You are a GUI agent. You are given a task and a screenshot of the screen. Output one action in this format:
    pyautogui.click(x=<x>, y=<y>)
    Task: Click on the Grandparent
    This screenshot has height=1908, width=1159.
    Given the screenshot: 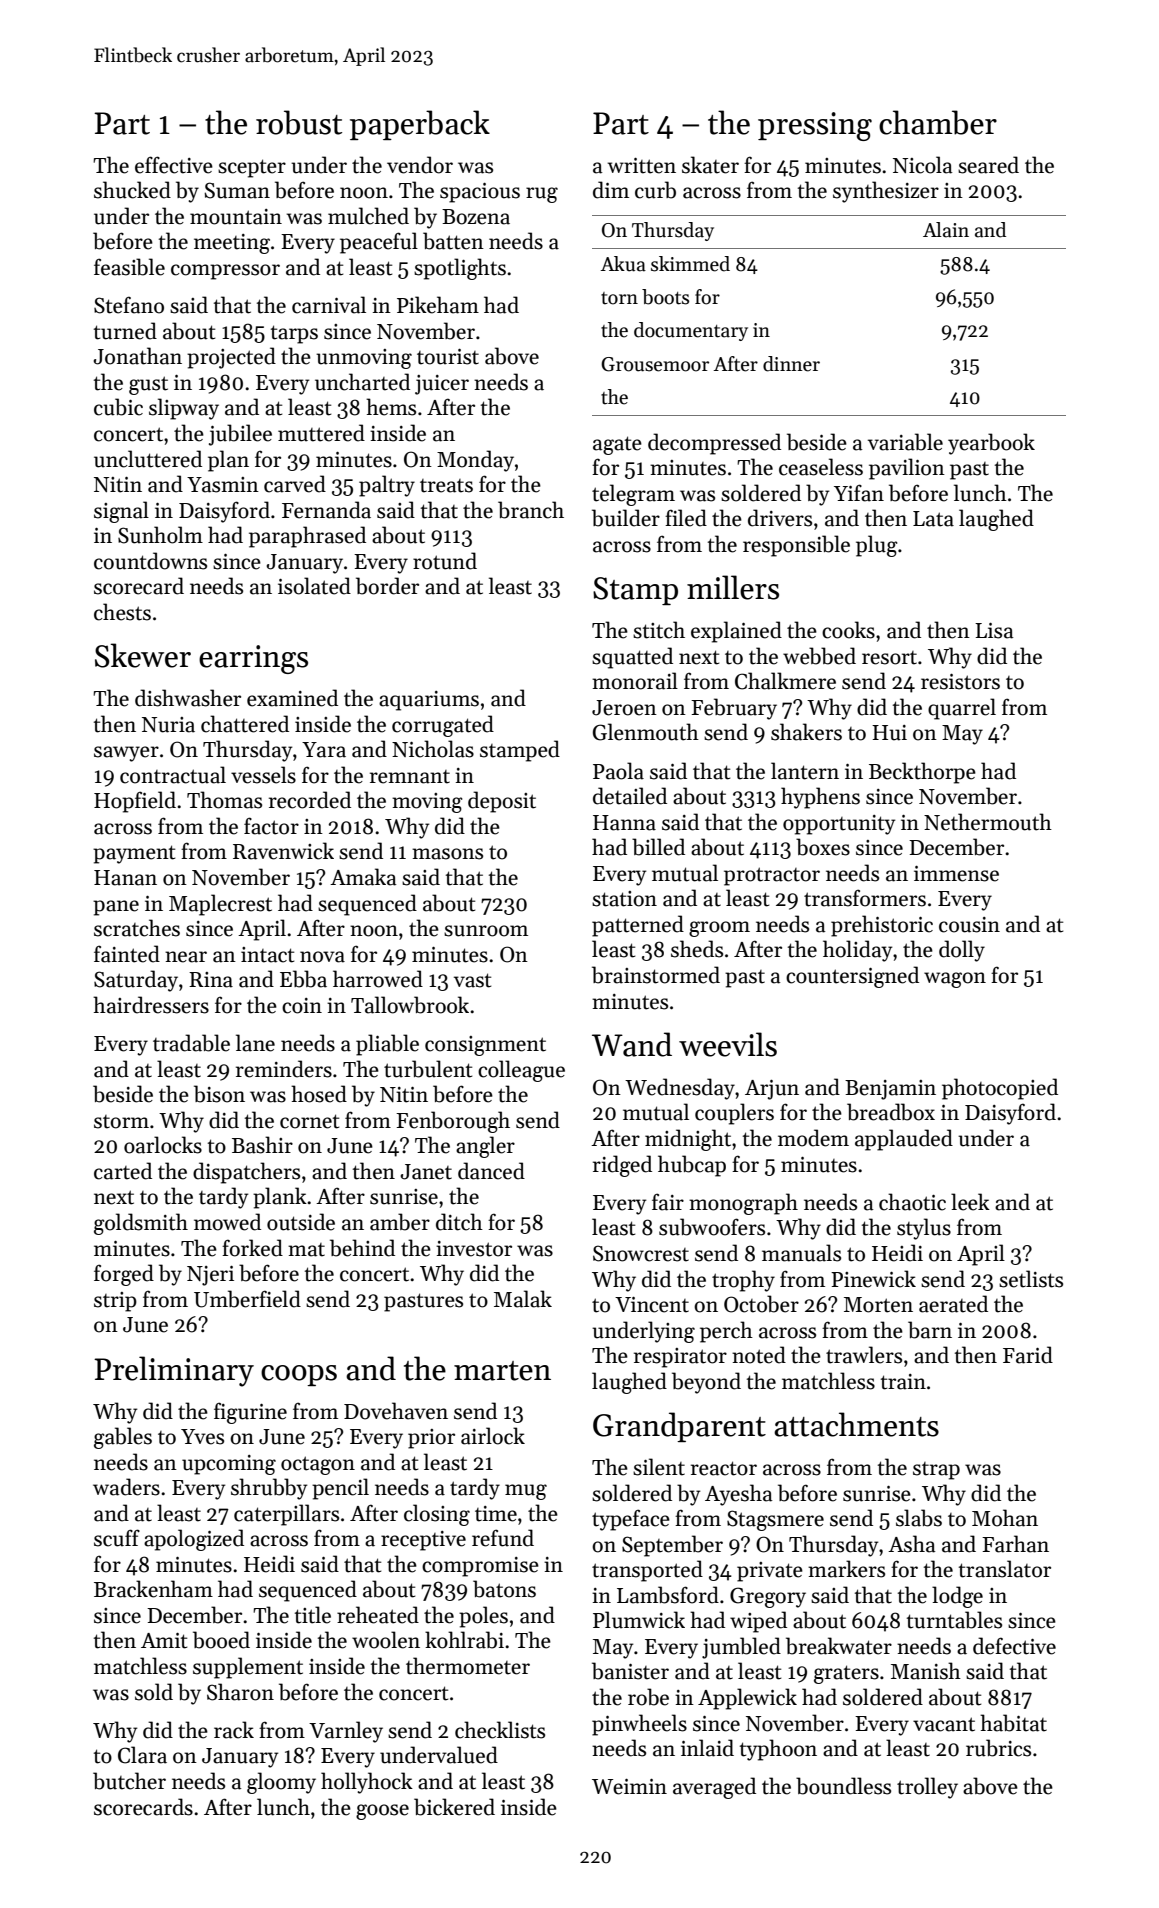 What is the action you would take?
    pyautogui.click(x=679, y=1427)
